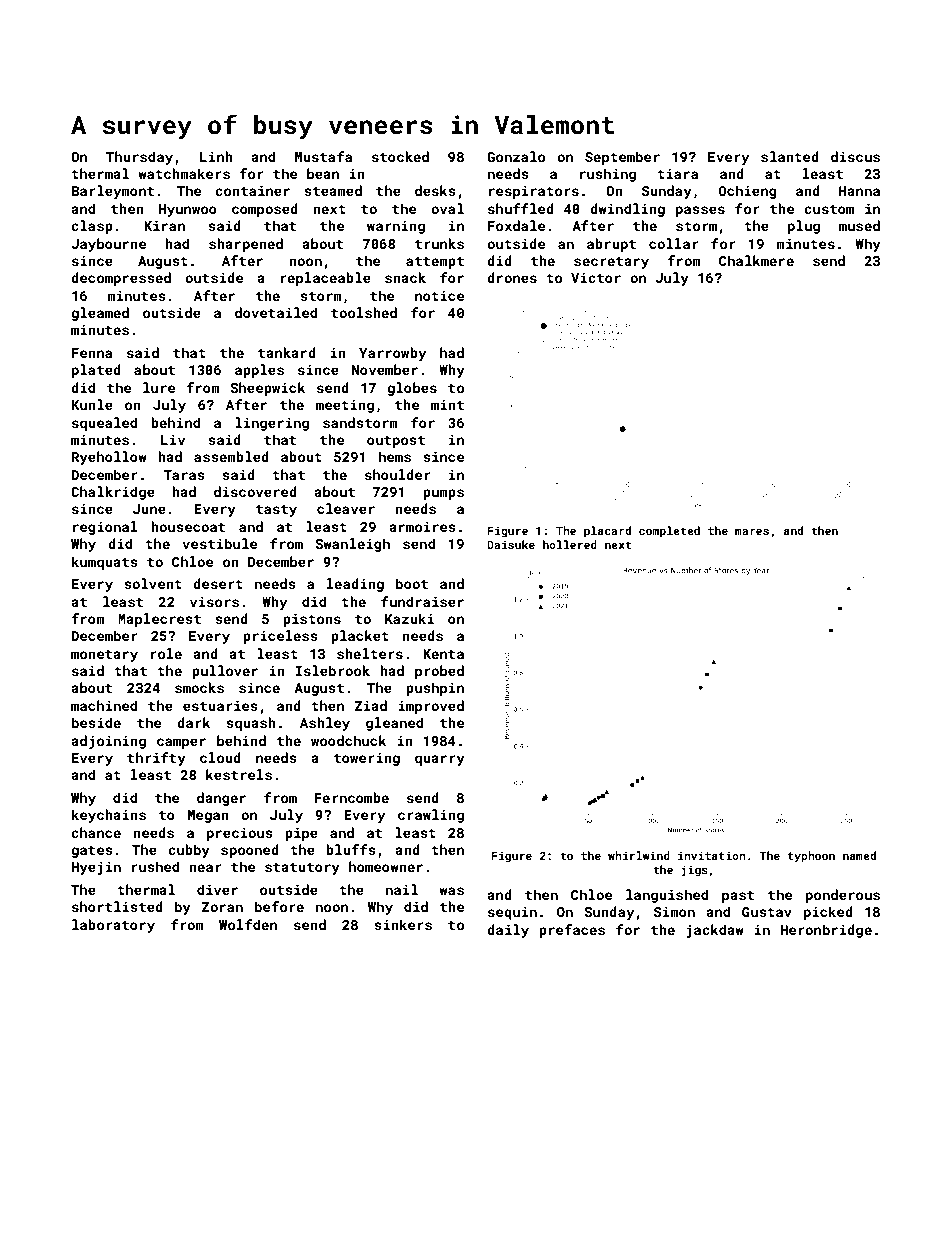  Describe the element at coordinates (516, 156) in the document. I see `Gonzalo` at that location.
